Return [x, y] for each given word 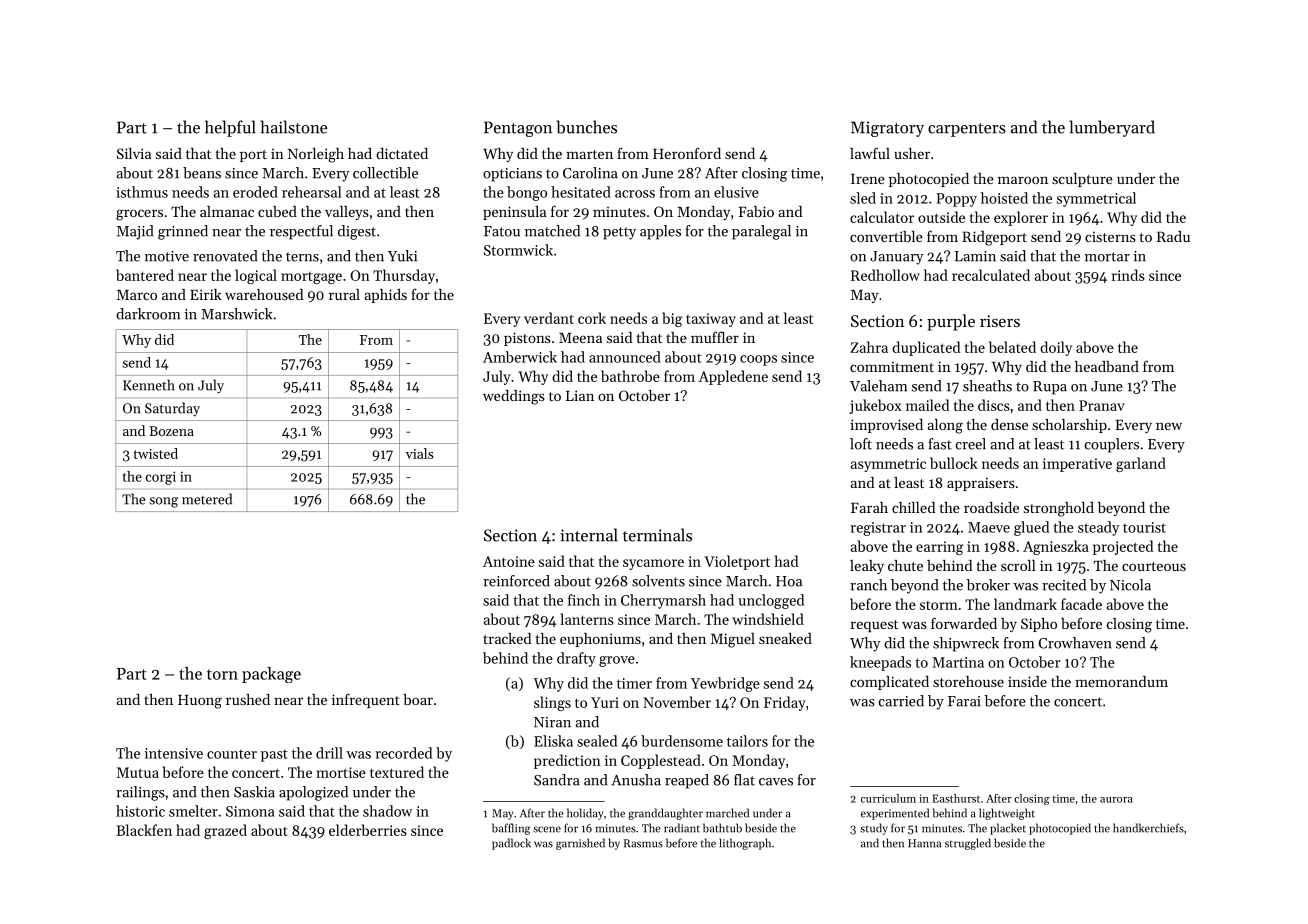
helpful [230, 128]
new [1169, 426]
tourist [1144, 527]
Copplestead [661, 761]
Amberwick [520, 357]
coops [758, 360]
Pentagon [518, 129]
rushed [248, 699]
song [163, 502]
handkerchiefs [1148, 828]
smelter [193, 811]
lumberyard [1112, 128]
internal [589, 535]
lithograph [745, 844]
